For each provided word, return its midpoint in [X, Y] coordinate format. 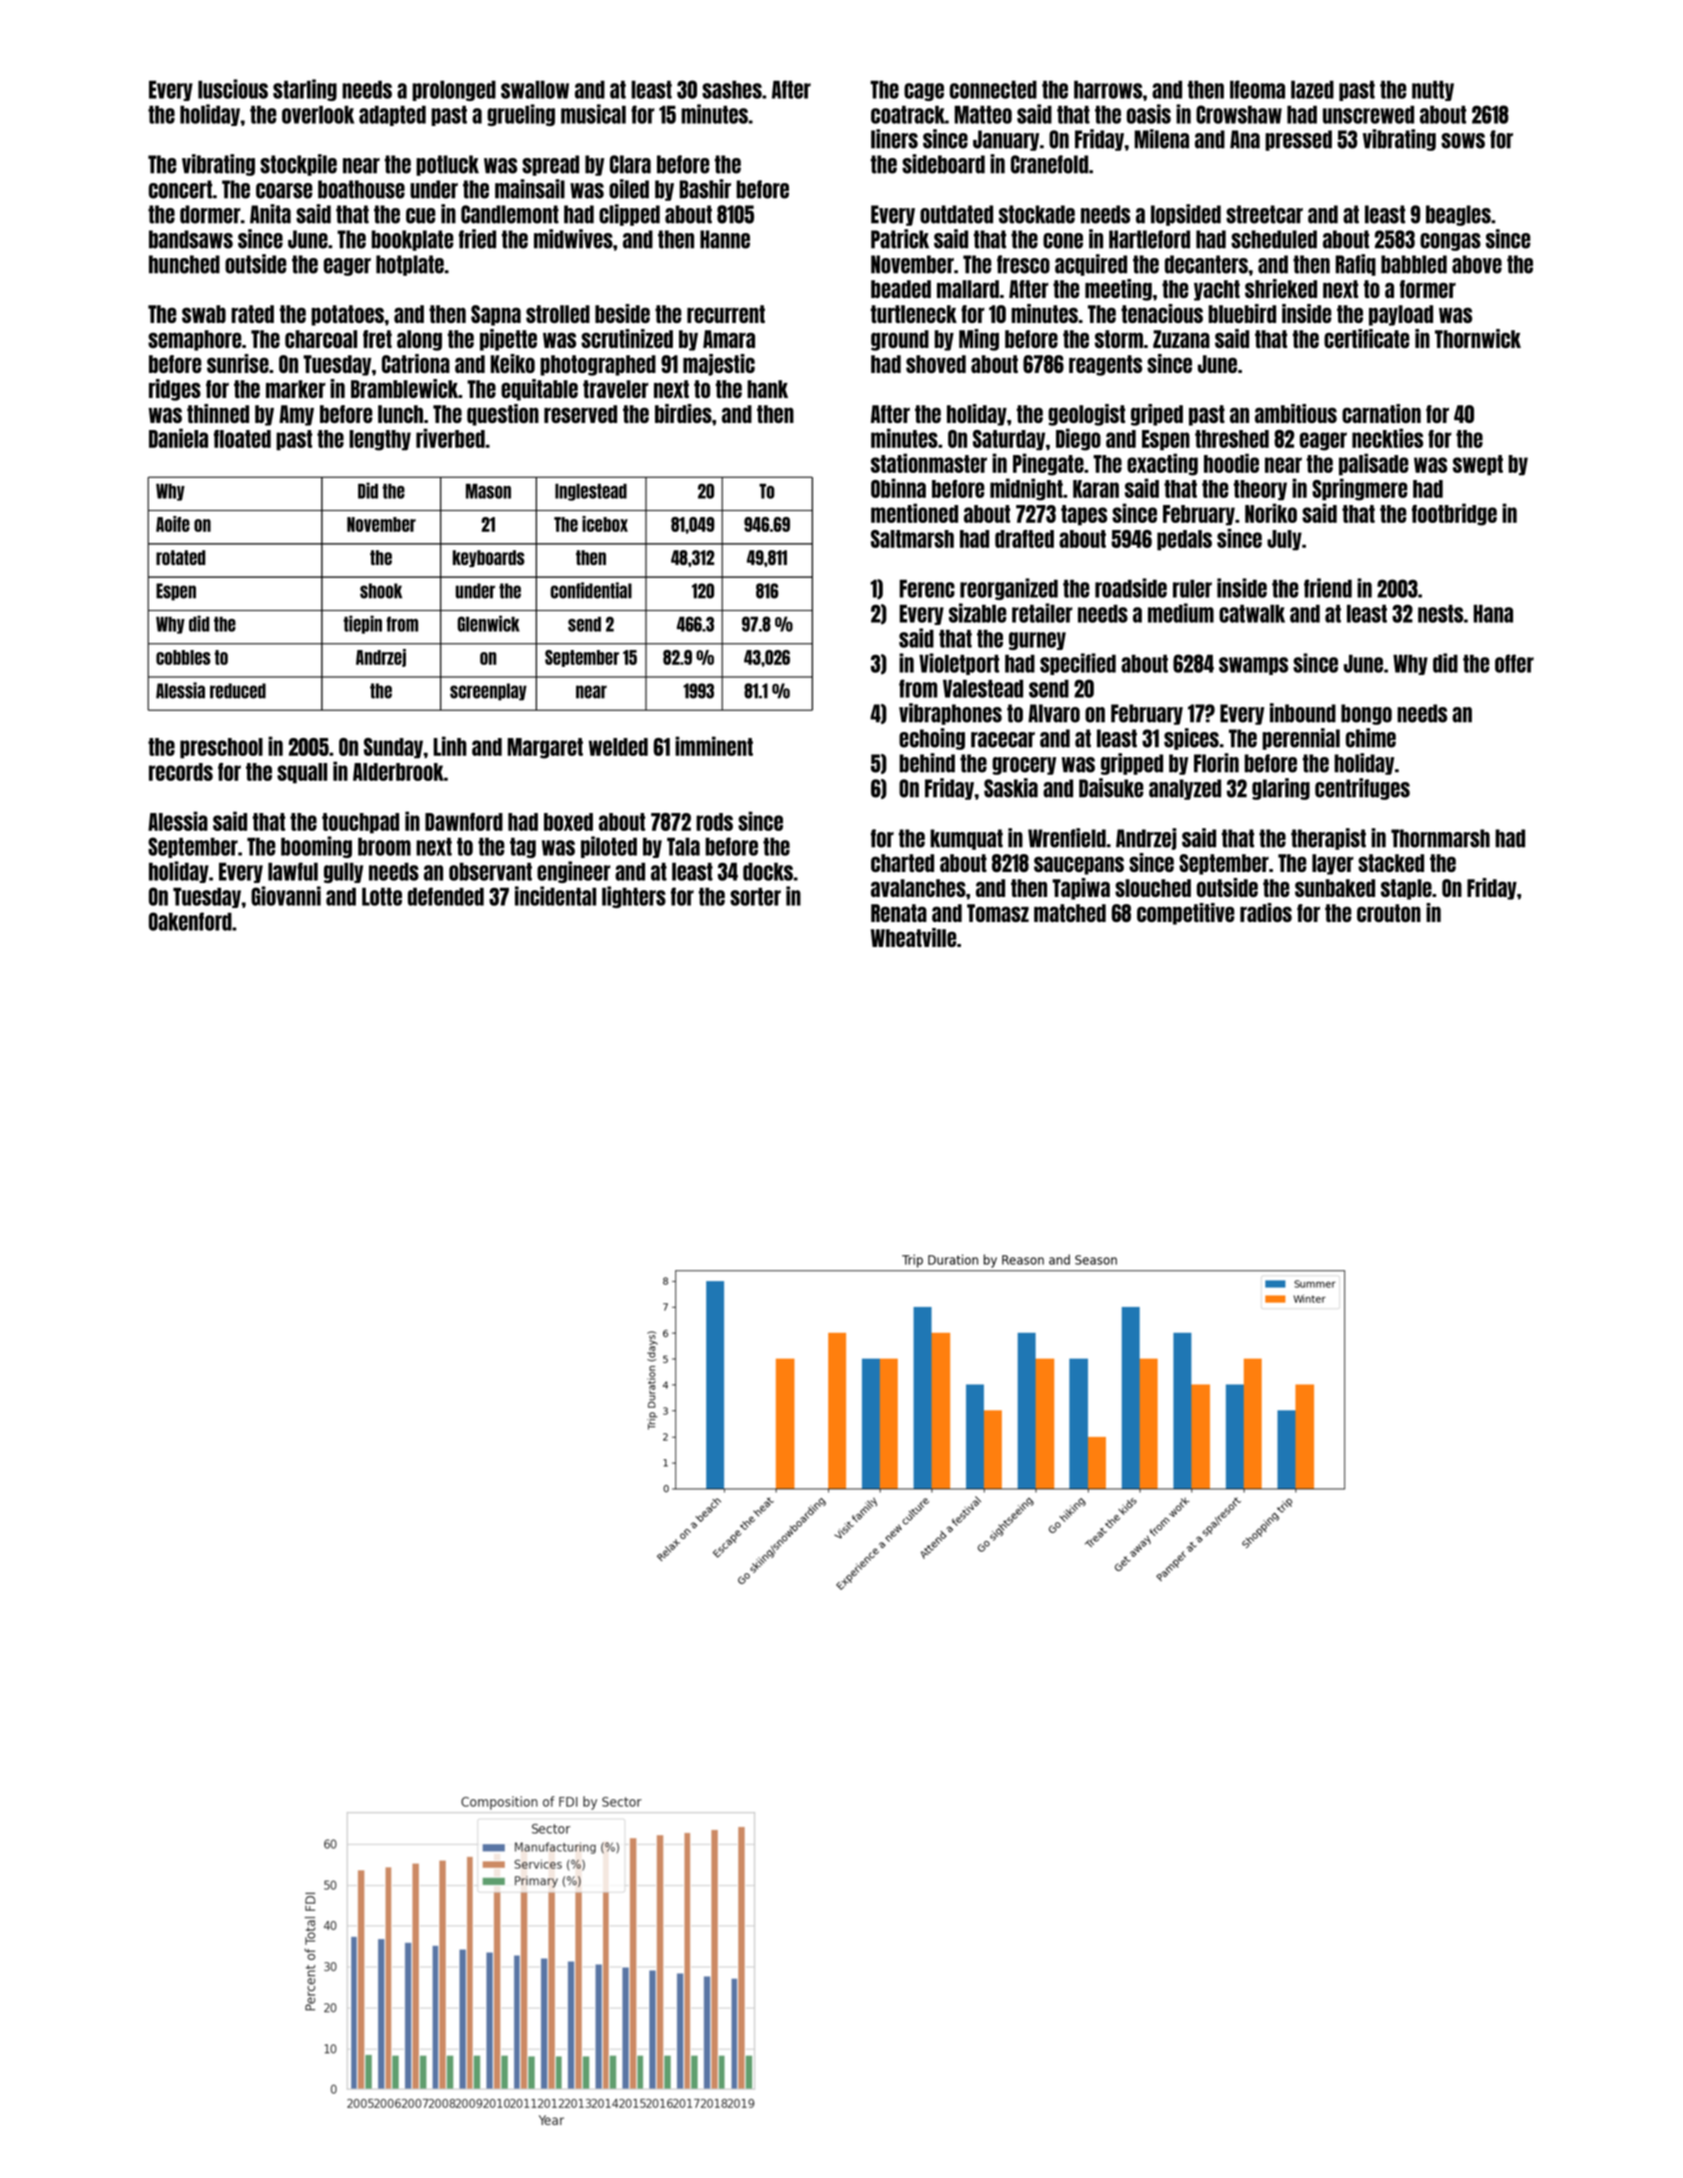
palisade [1374, 464]
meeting [1118, 290]
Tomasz [998, 913]
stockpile [298, 165]
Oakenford [190, 921]
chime [1371, 738]
